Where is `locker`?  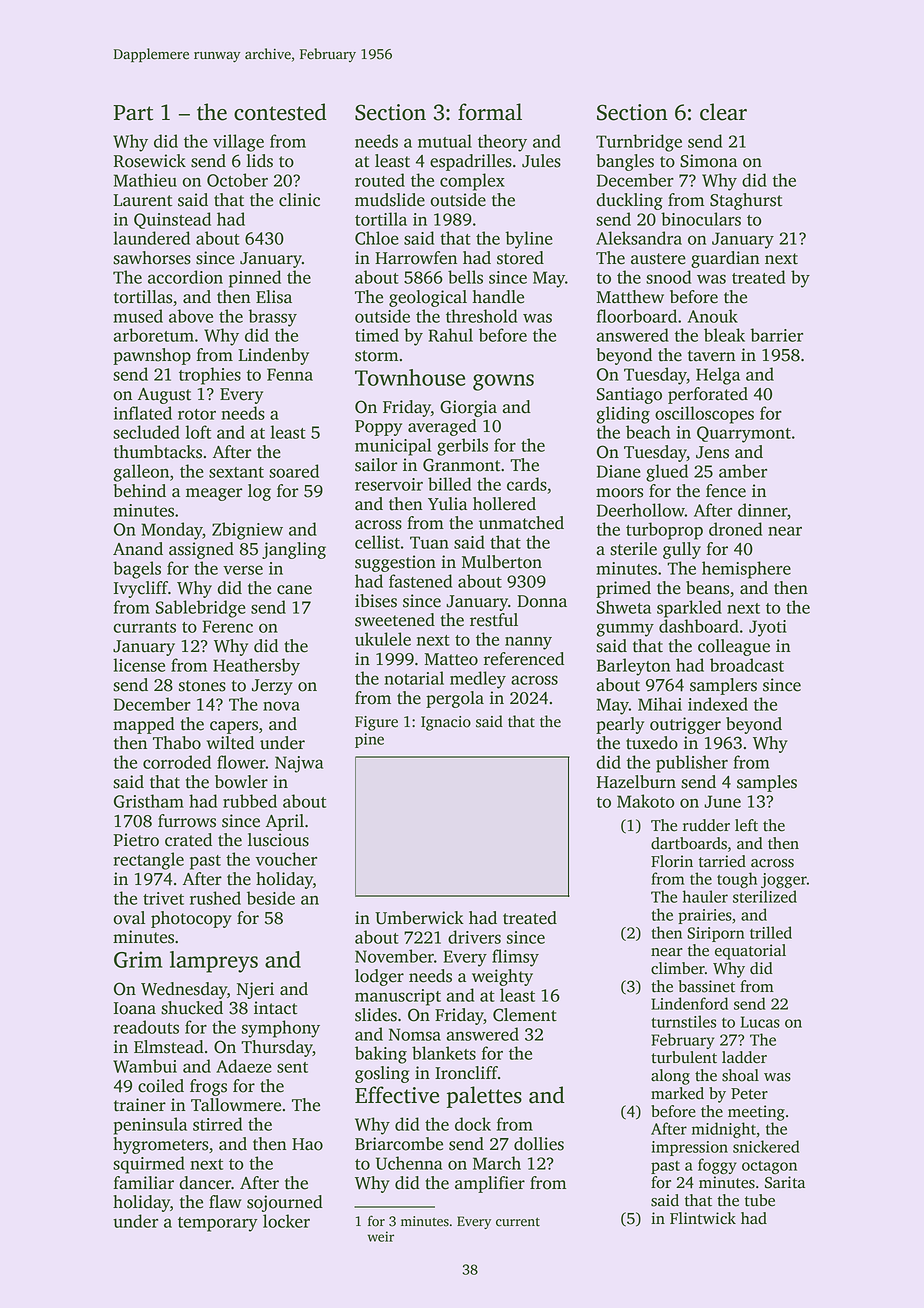
locker is located at coordinates (286, 1221).
